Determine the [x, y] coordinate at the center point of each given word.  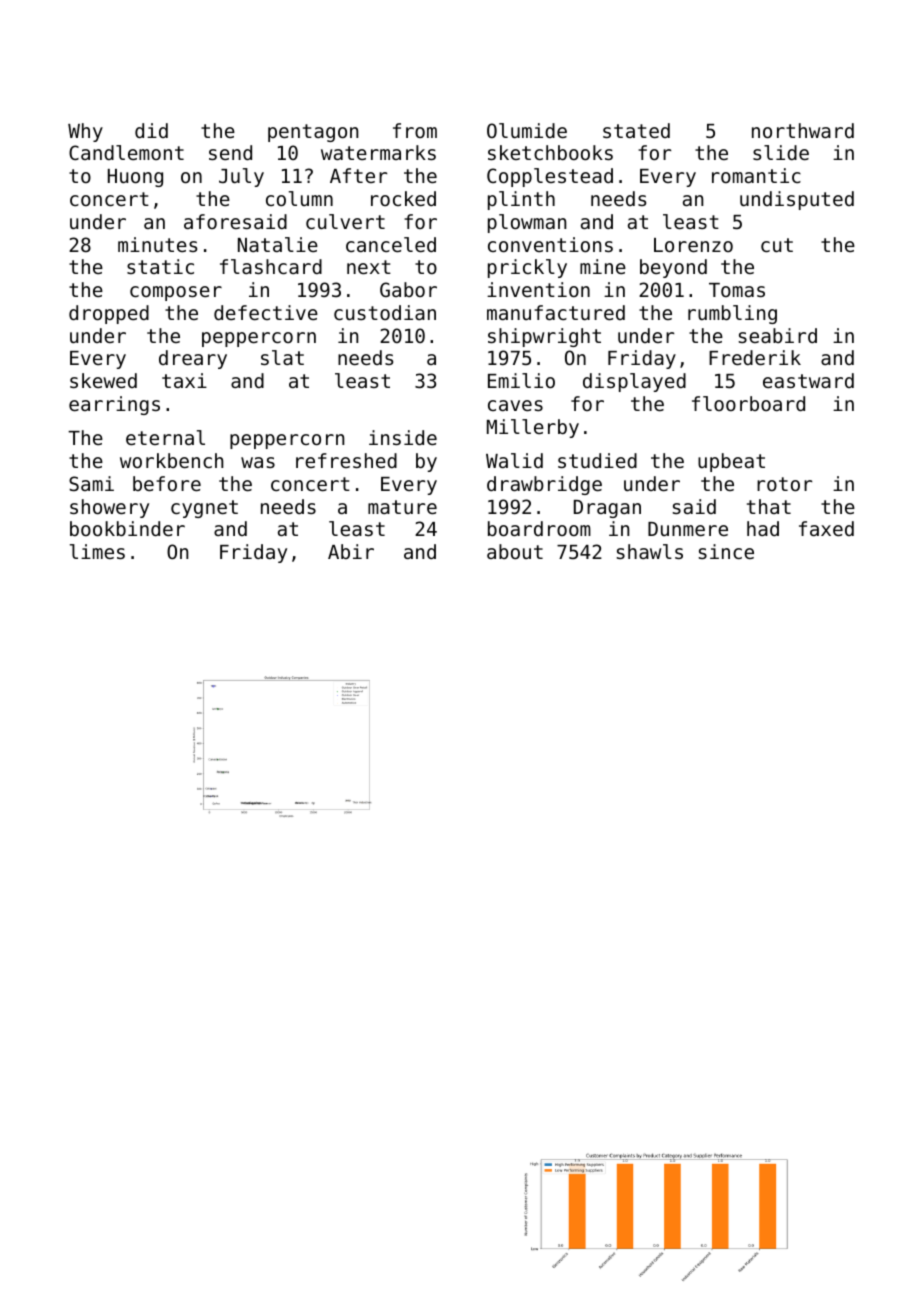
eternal [165, 437]
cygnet [204, 509]
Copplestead [550, 177]
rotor [784, 484]
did [151, 130]
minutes [157, 244]
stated [636, 130]
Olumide [527, 130]
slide [781, 152]
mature [402, 507]
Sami [91, 483]
